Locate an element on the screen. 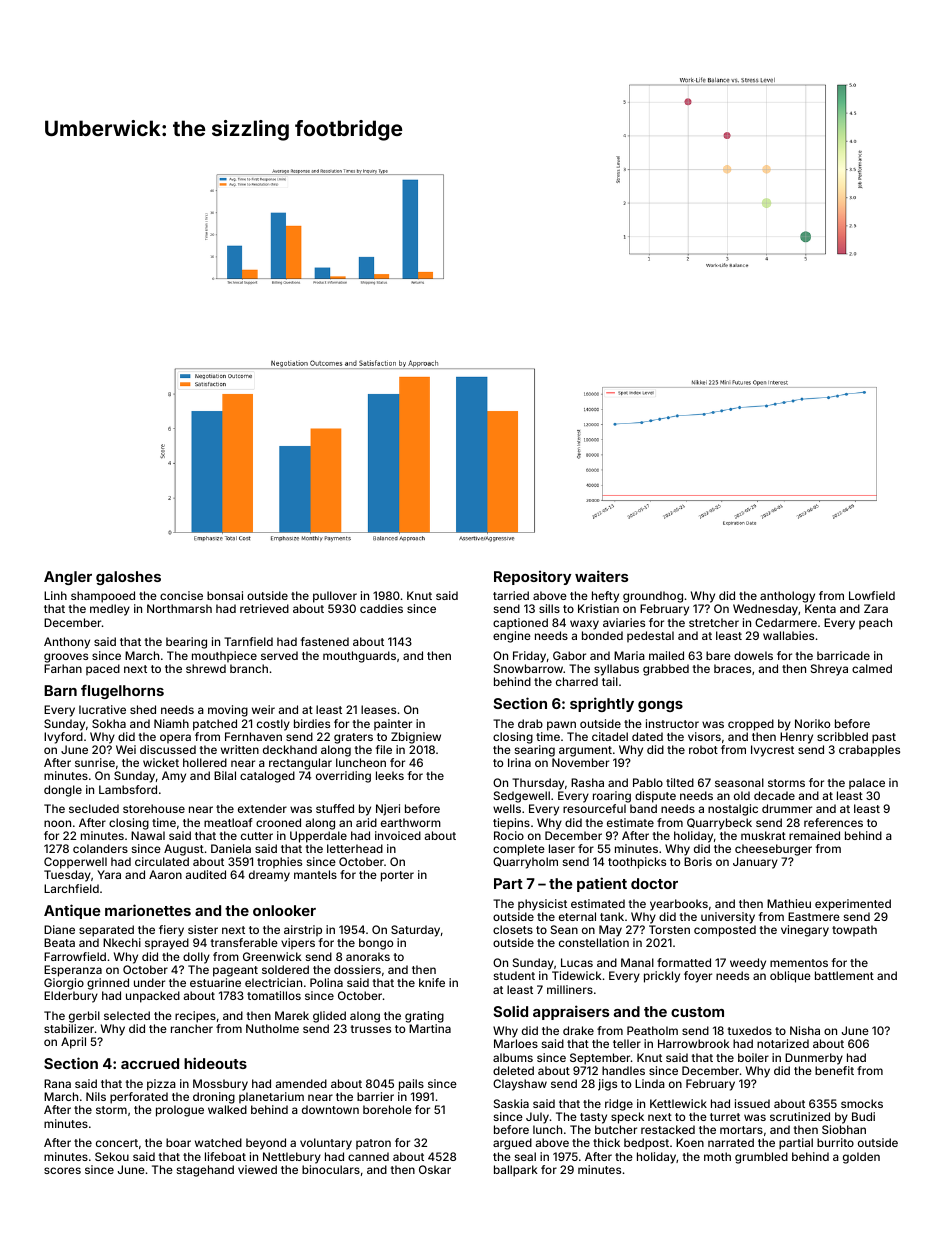 The width and height of the screenshot is (952, 1233). stuffed is located at coordinates (335, 808).
